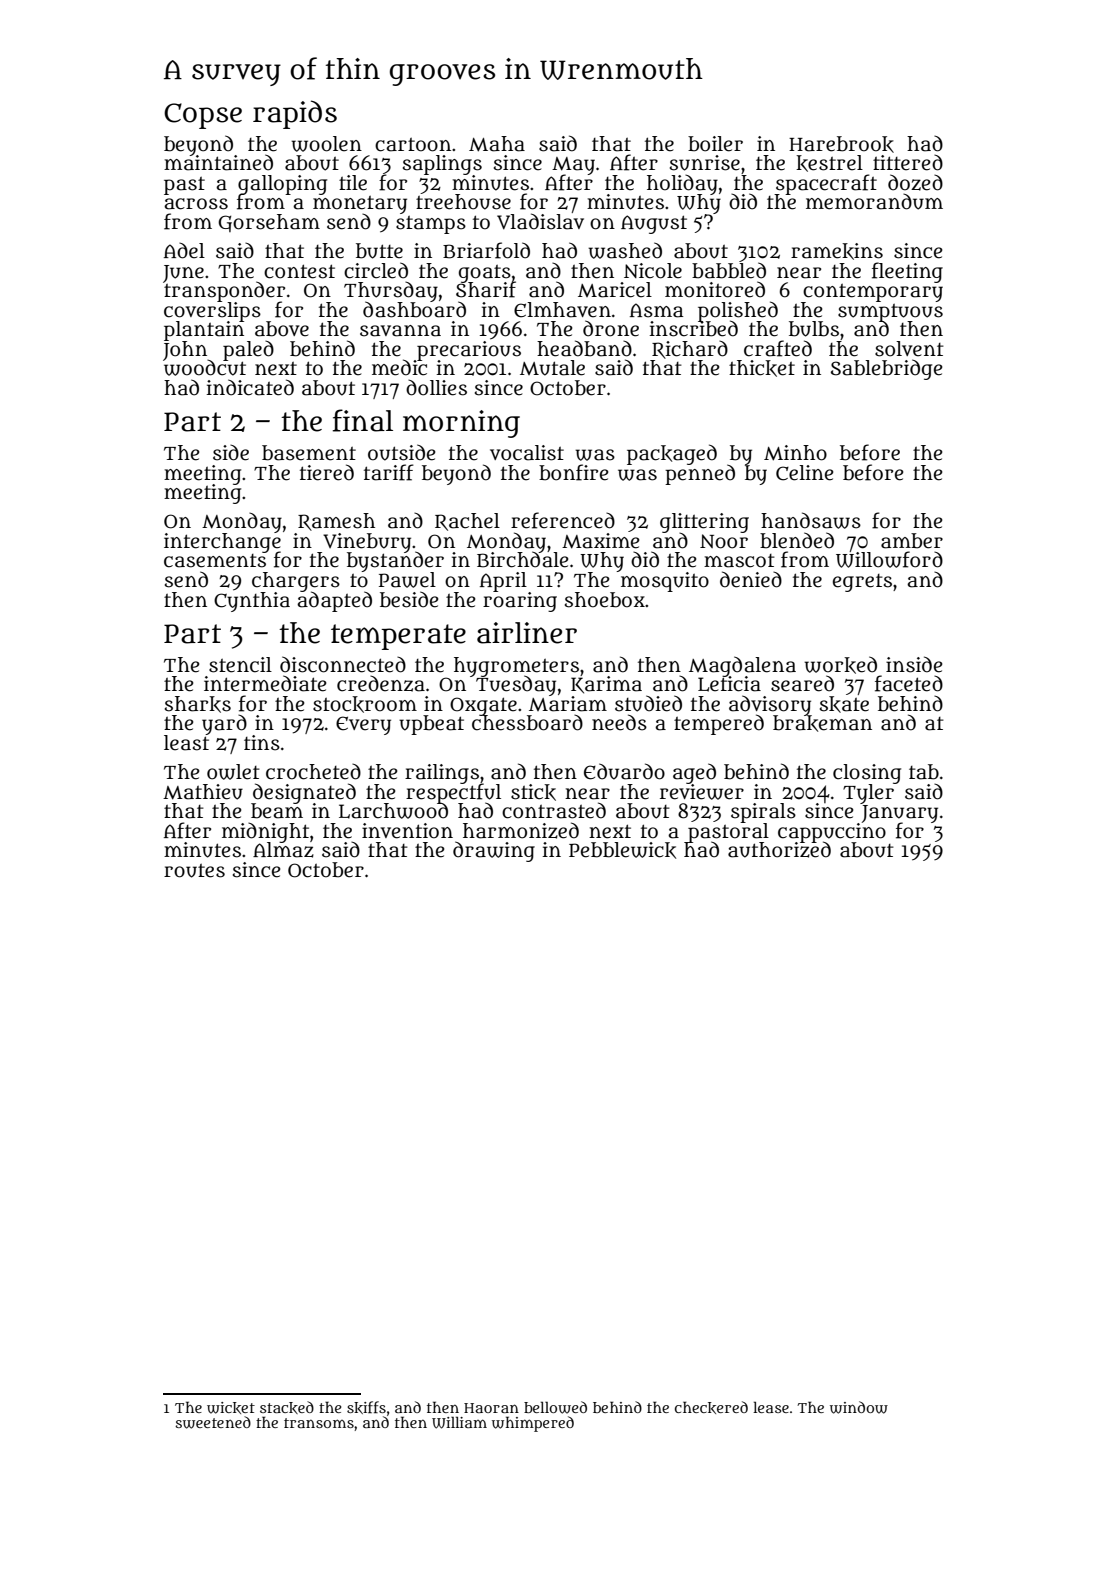  What do you see at coordinates (729, 270) in the image?
I see `babbled` at bounding box center [729, 270].
